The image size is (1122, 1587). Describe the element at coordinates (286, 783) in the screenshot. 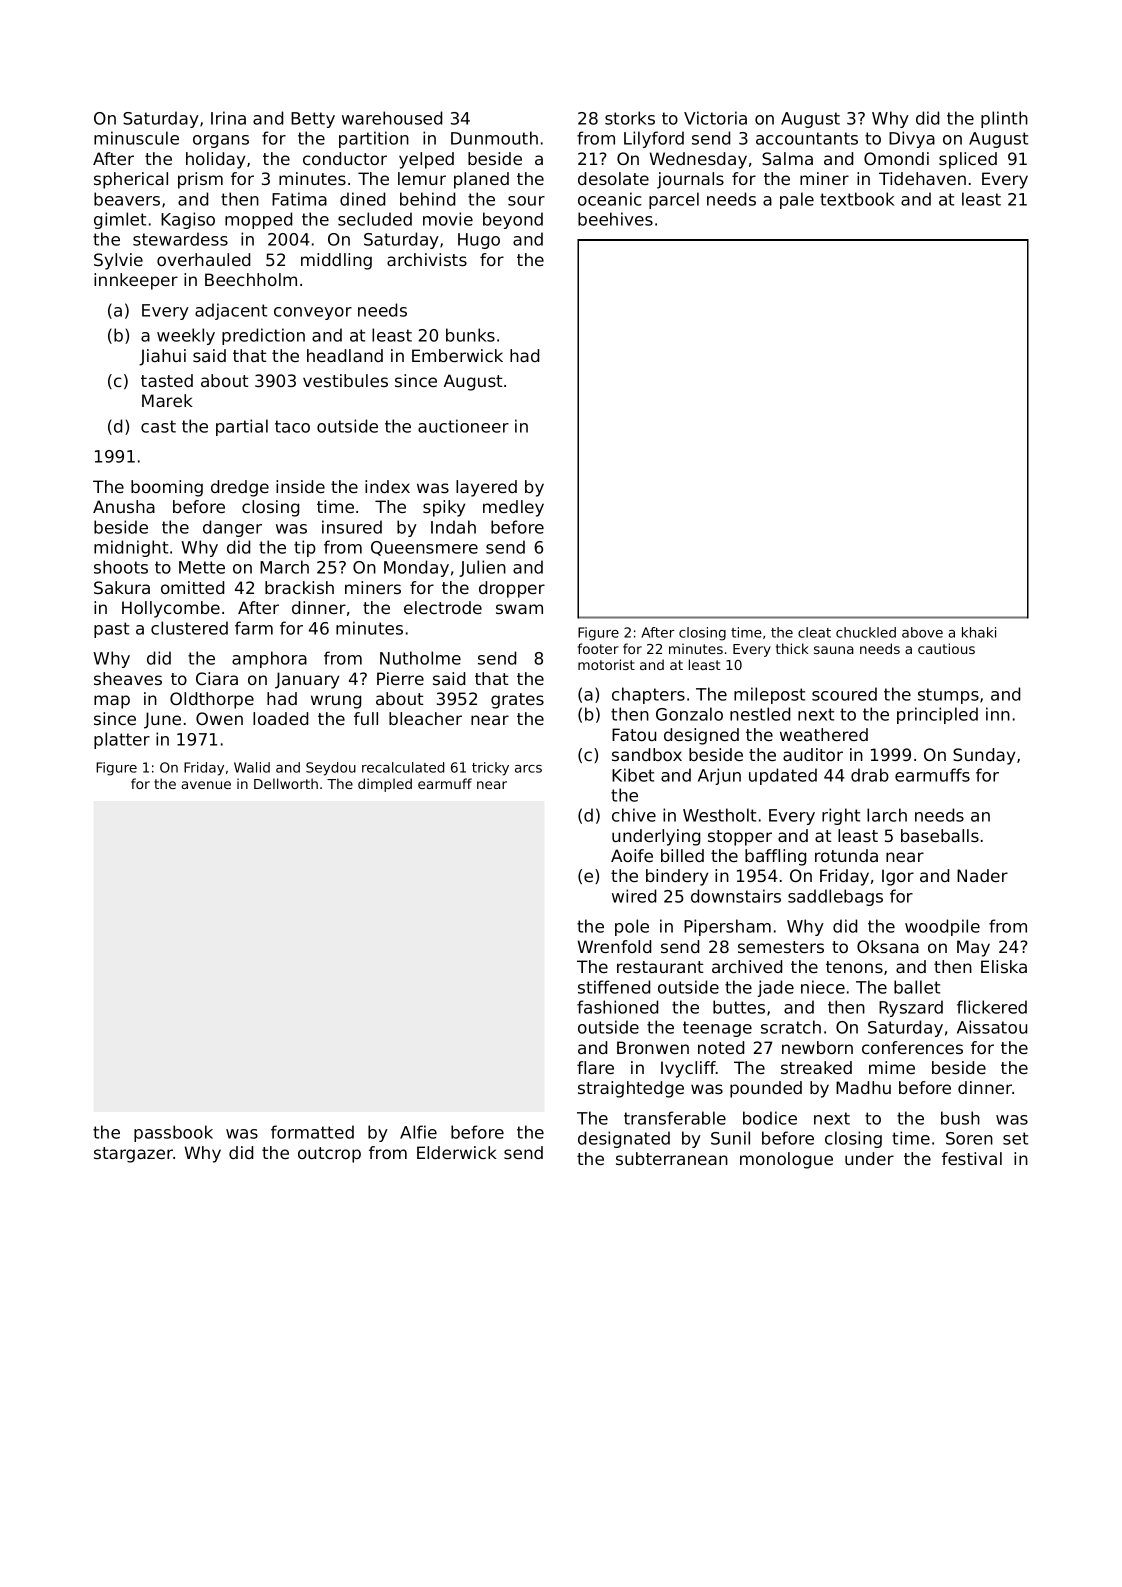

I see `Dellworth` at that location.
